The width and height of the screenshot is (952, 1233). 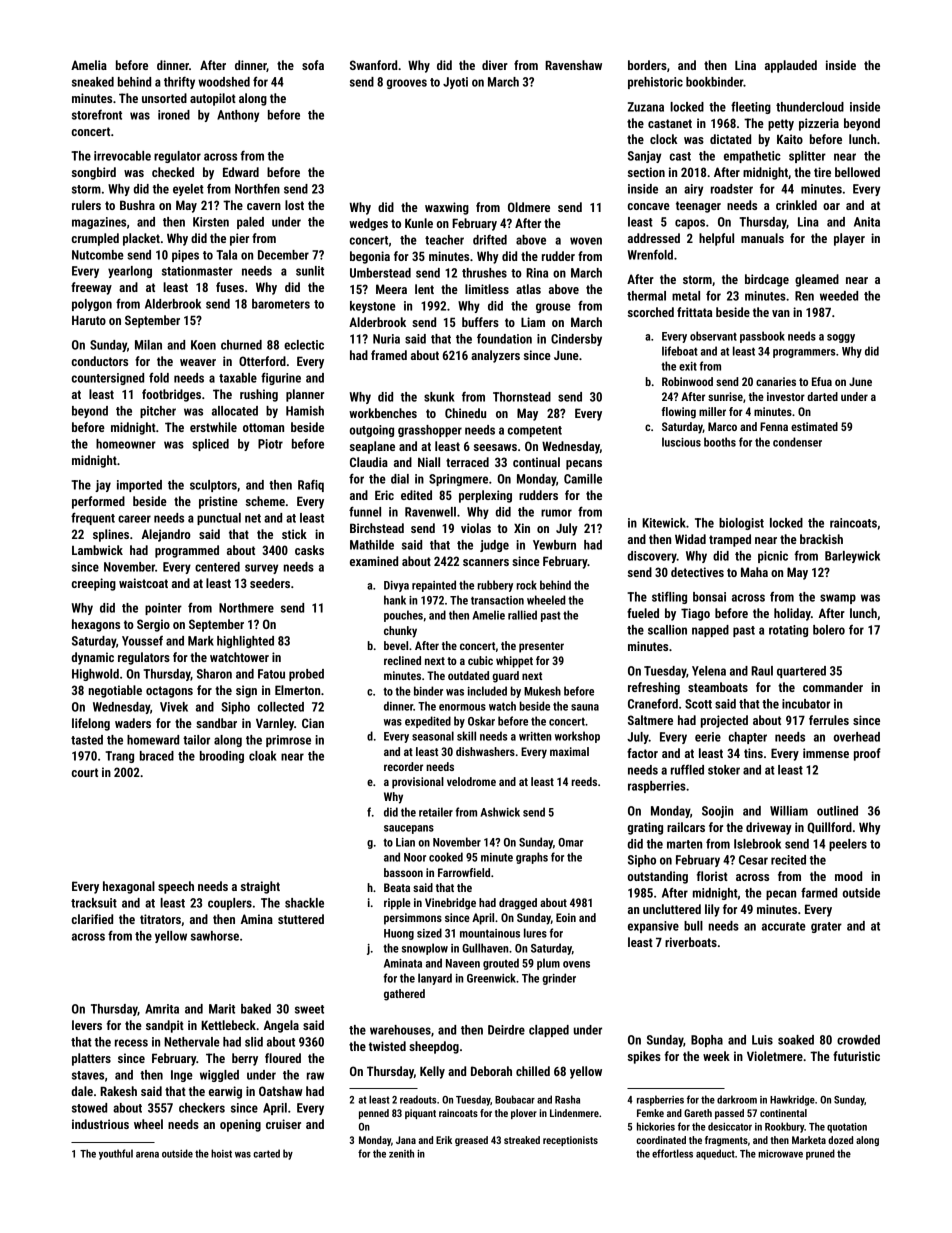 What do you see at coordinates (374, 1114) in the screenshot?
I see `penned` at bounding box center [374, 1114].
